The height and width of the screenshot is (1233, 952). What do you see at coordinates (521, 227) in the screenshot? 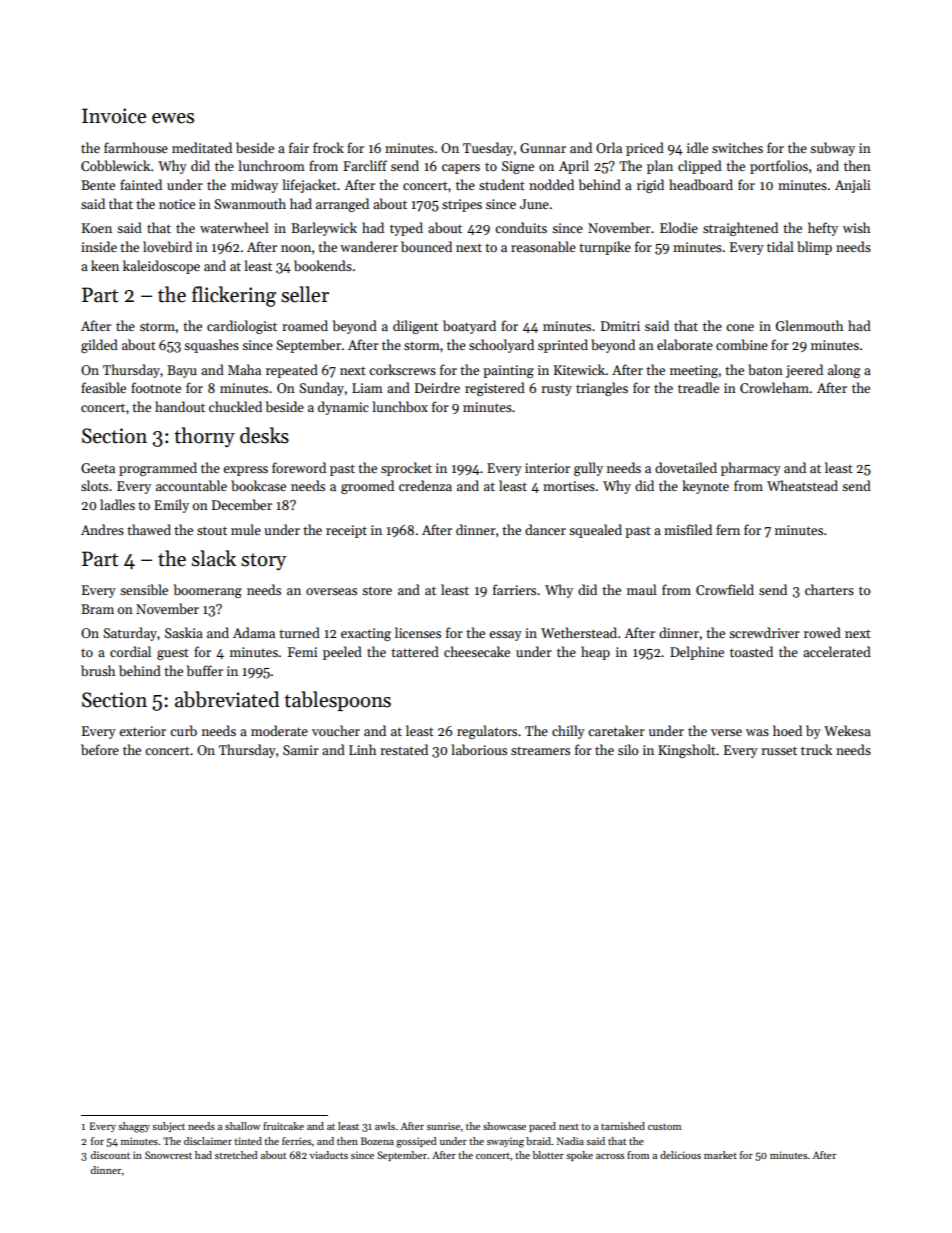
I see `conduits` at bounding box center [521, 227].
